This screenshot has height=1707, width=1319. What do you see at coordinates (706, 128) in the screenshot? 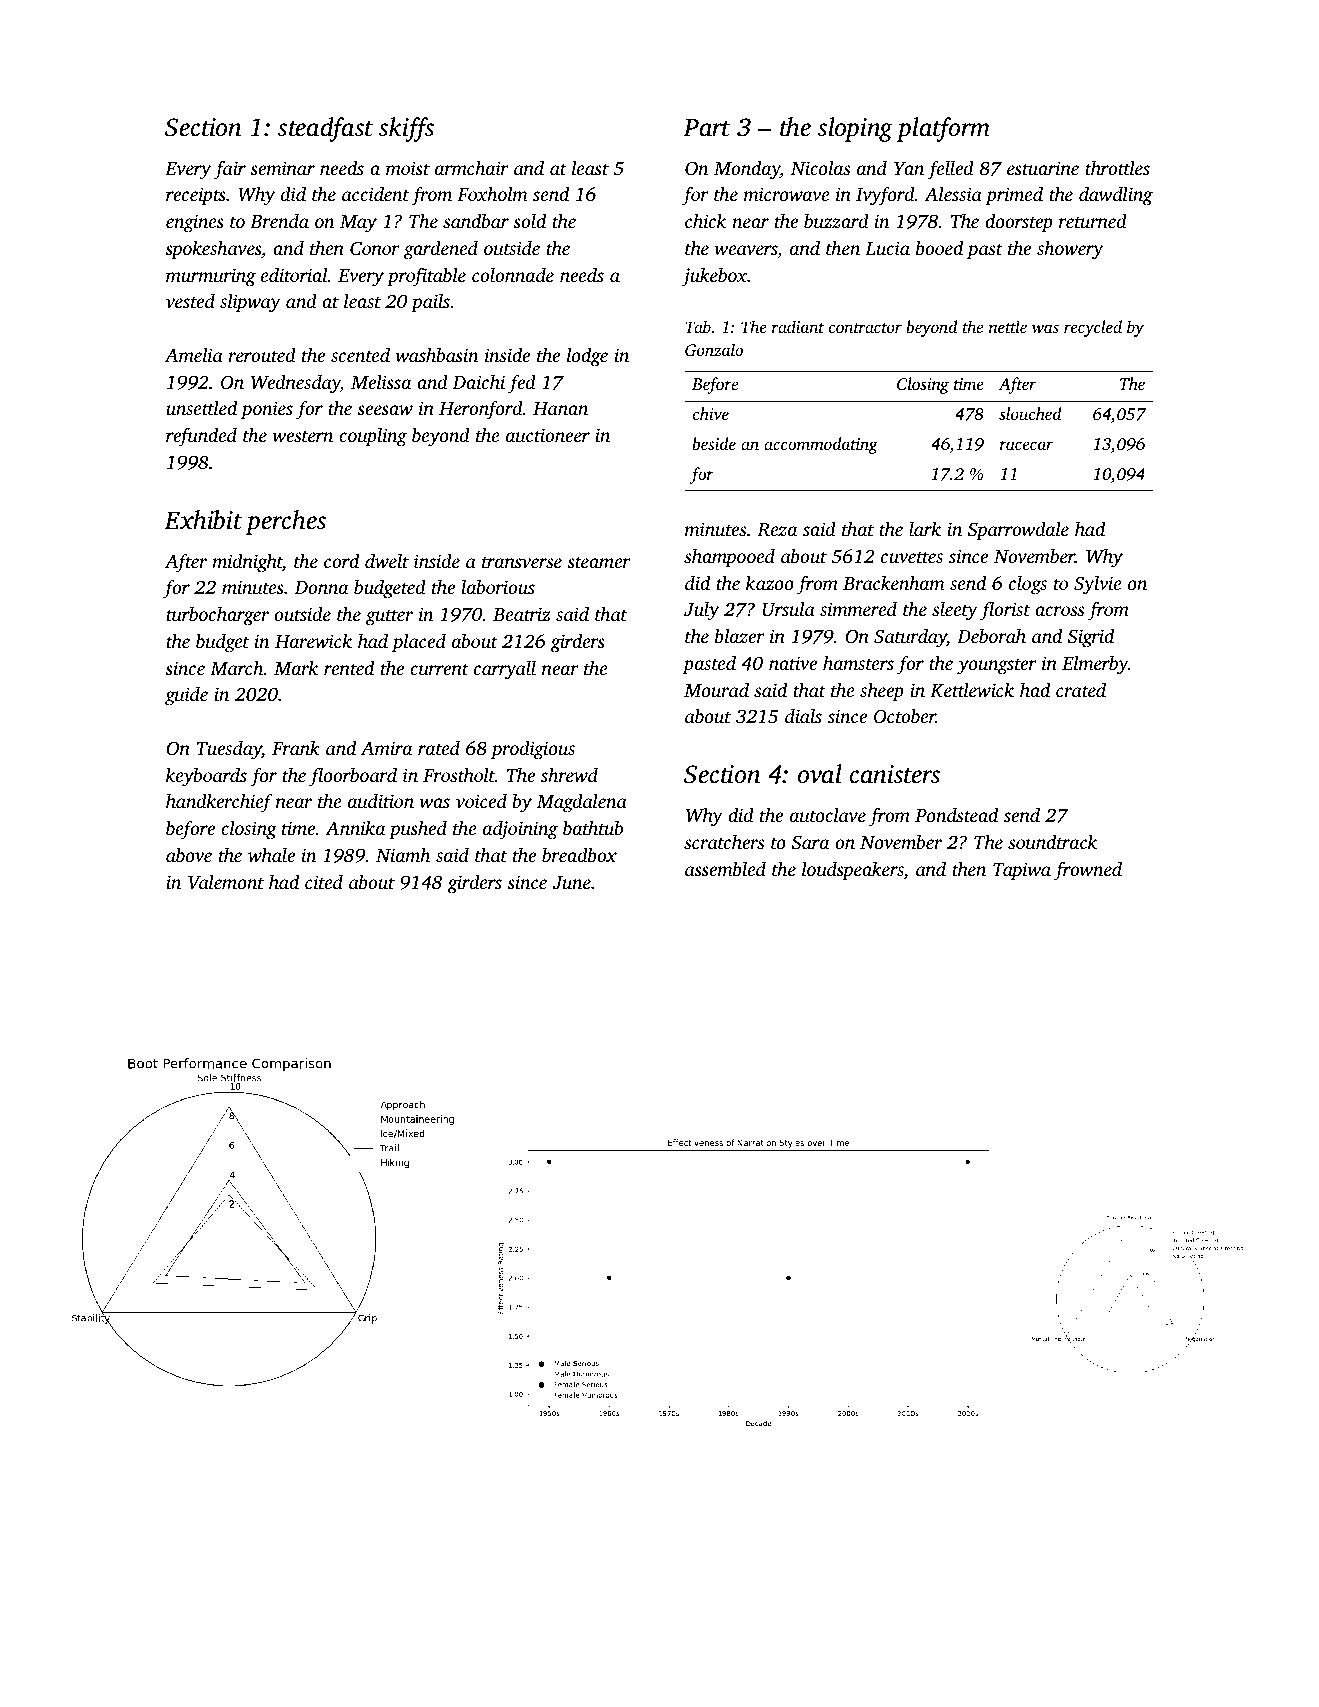
I see `Part` at bounding box center [706, 128].
